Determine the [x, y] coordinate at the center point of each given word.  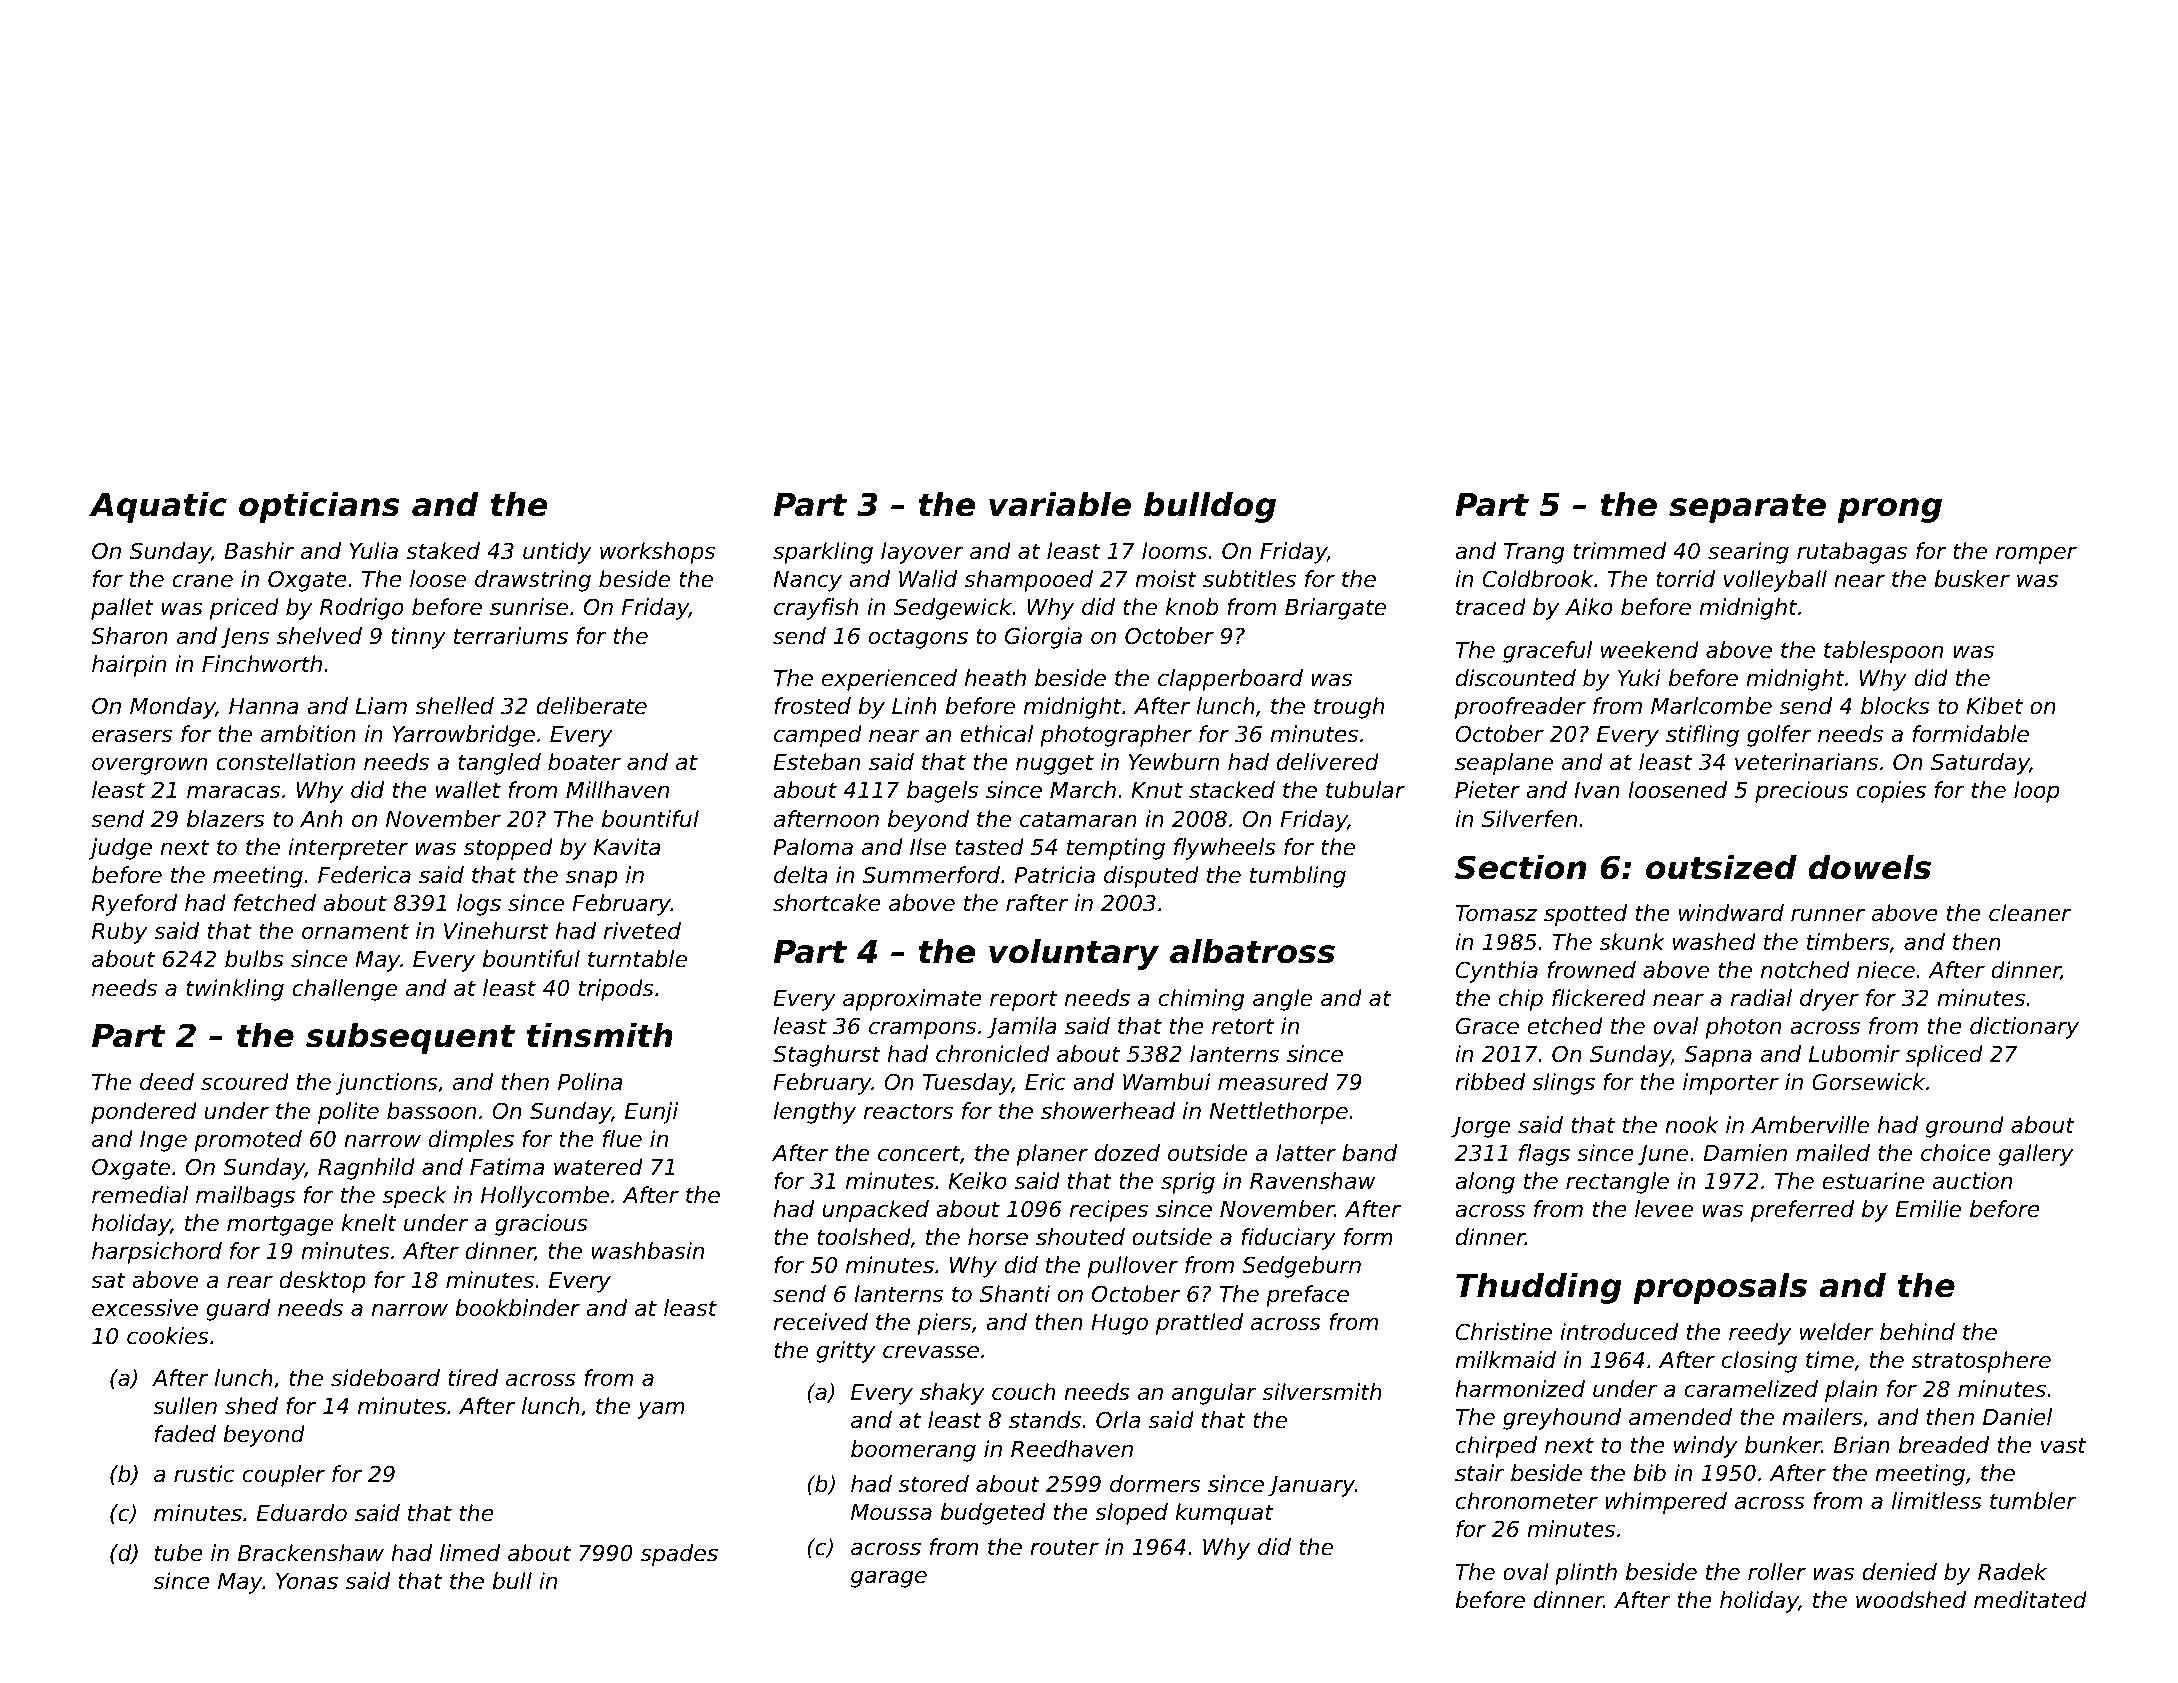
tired [473, 1378]
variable [1060, 504]
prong [1890, 510]
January [1311, 1486]
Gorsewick [1868, 1082]
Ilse [928, 847]
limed [470, 1553]
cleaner [2030, 913]
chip [1521, 1000]
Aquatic [158, 507]
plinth [1586, 1574]
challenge [344, 990]
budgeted [993, 1514]
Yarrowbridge [463, 736]
